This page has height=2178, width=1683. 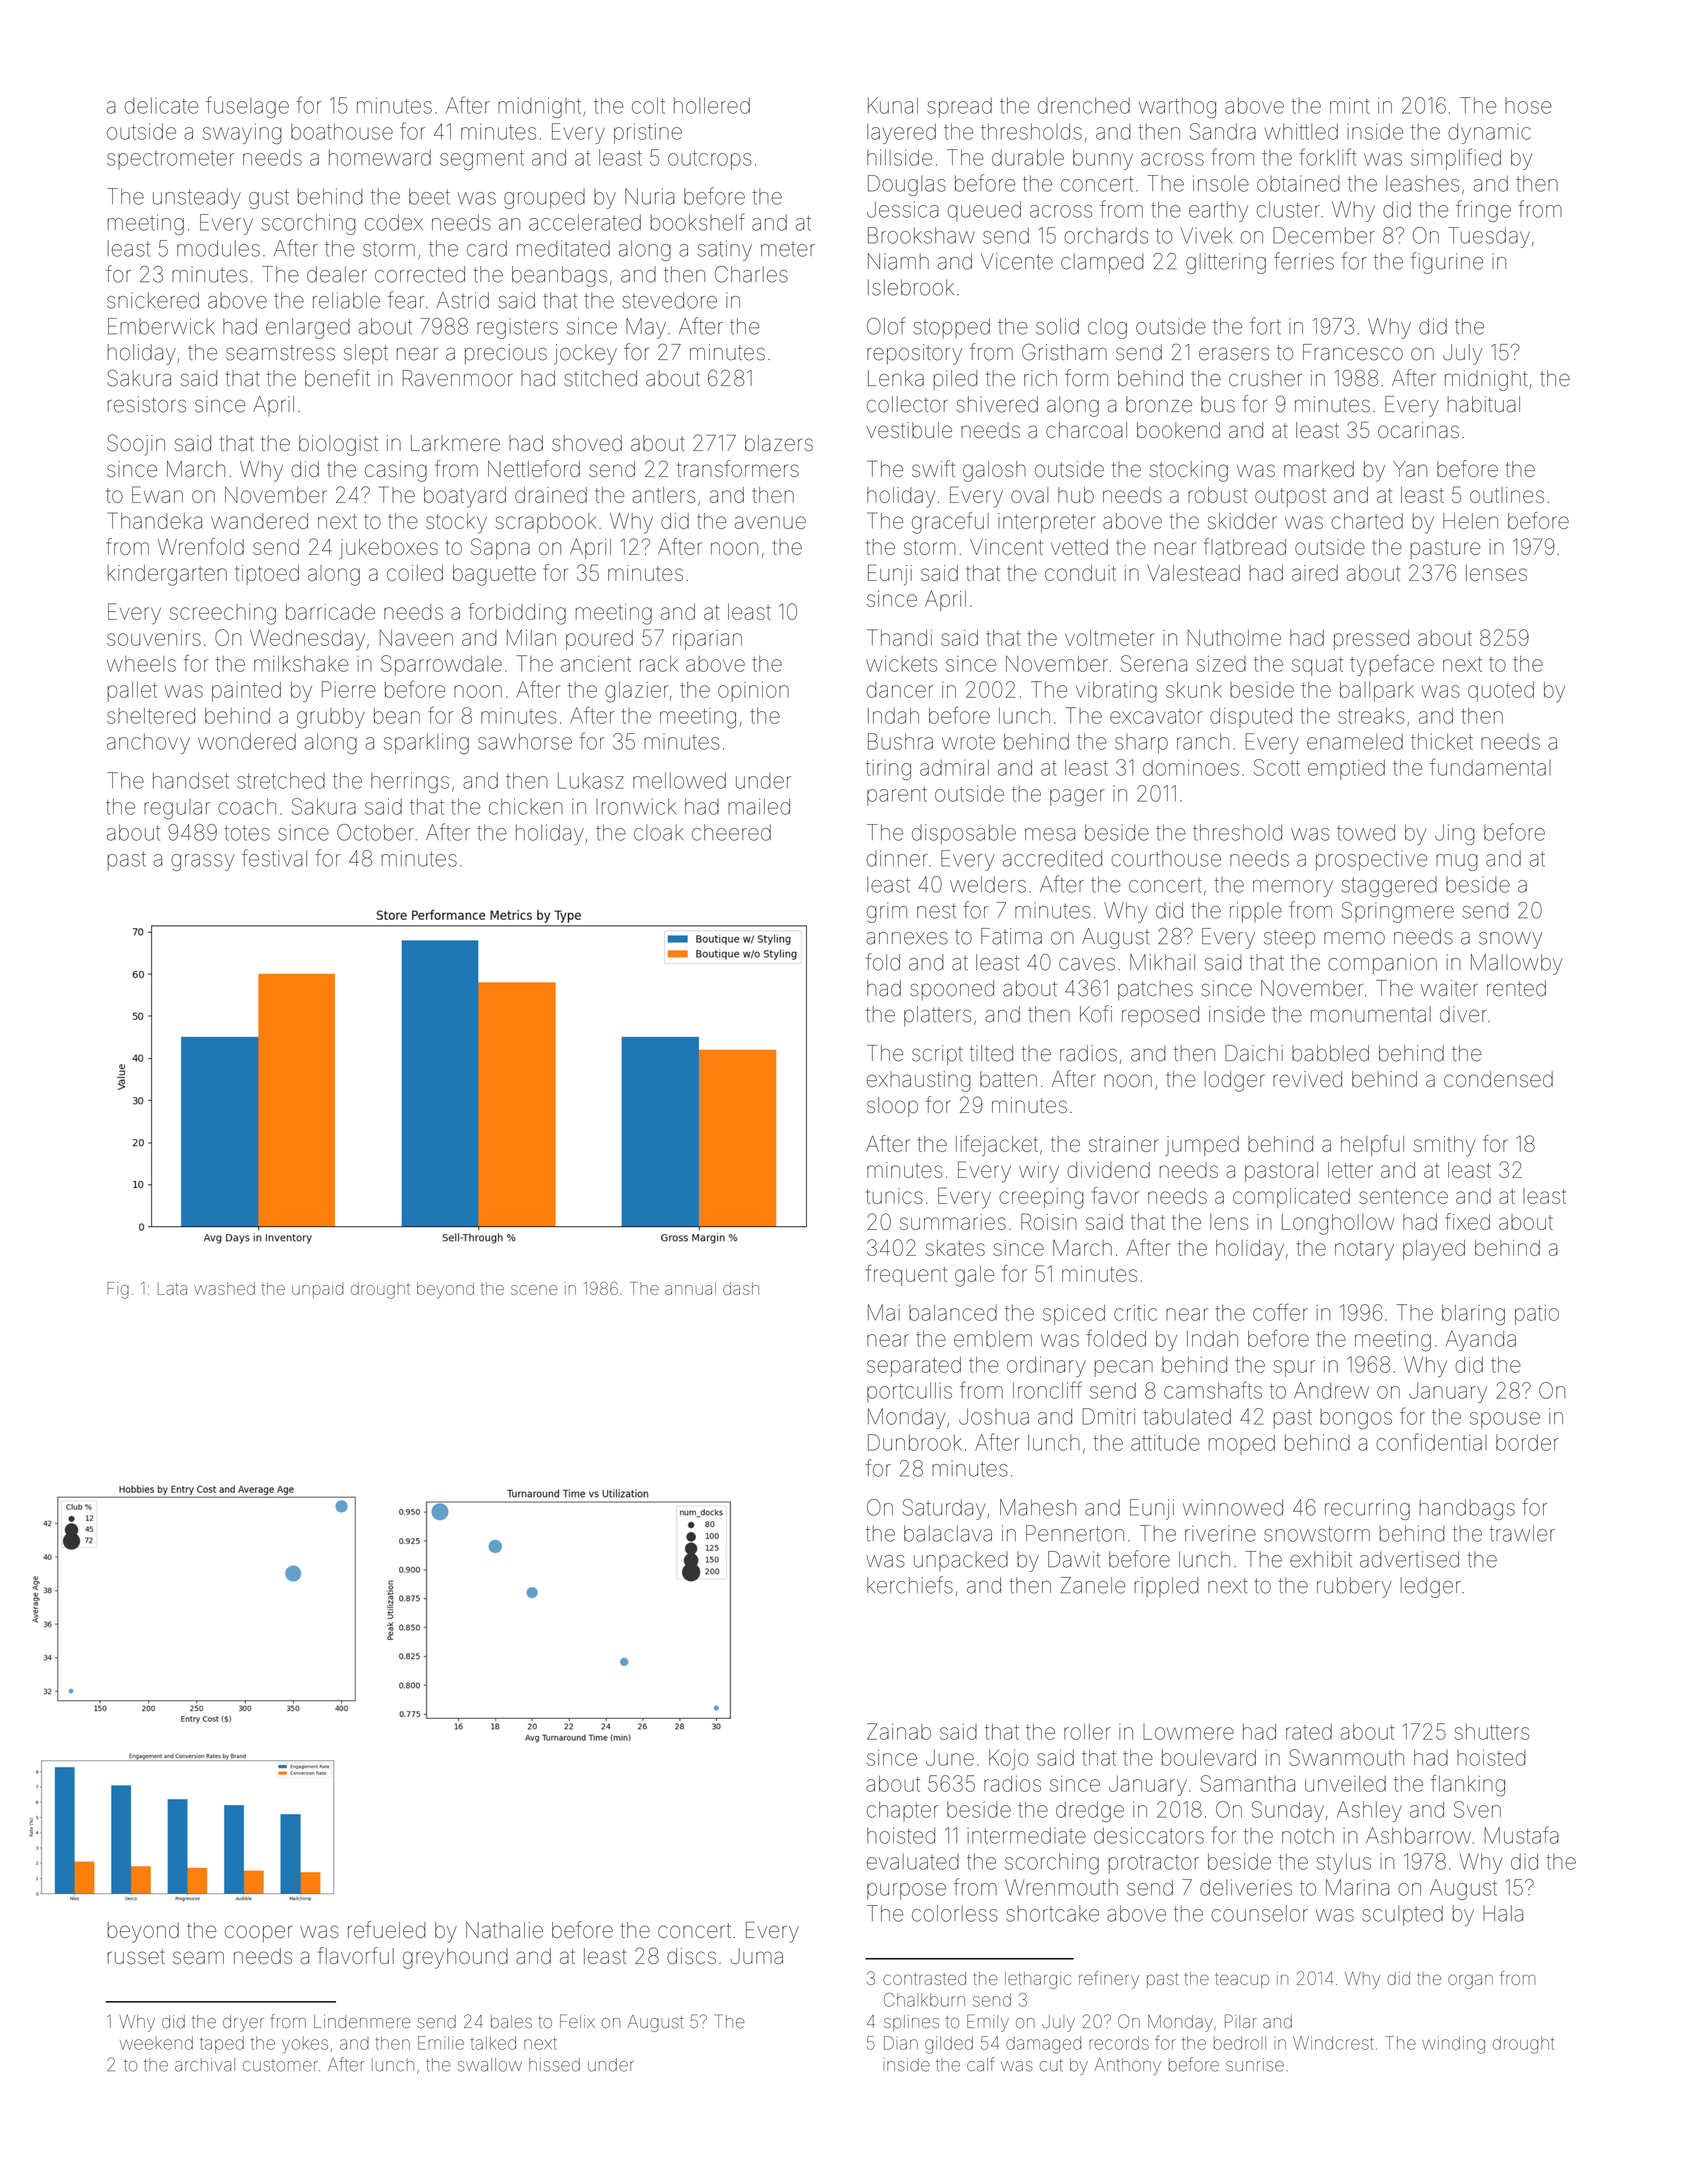 What do you see at coordinates (1202, 1146) in the page?
I see `jumped` at bounding box center [1202, 1146].
